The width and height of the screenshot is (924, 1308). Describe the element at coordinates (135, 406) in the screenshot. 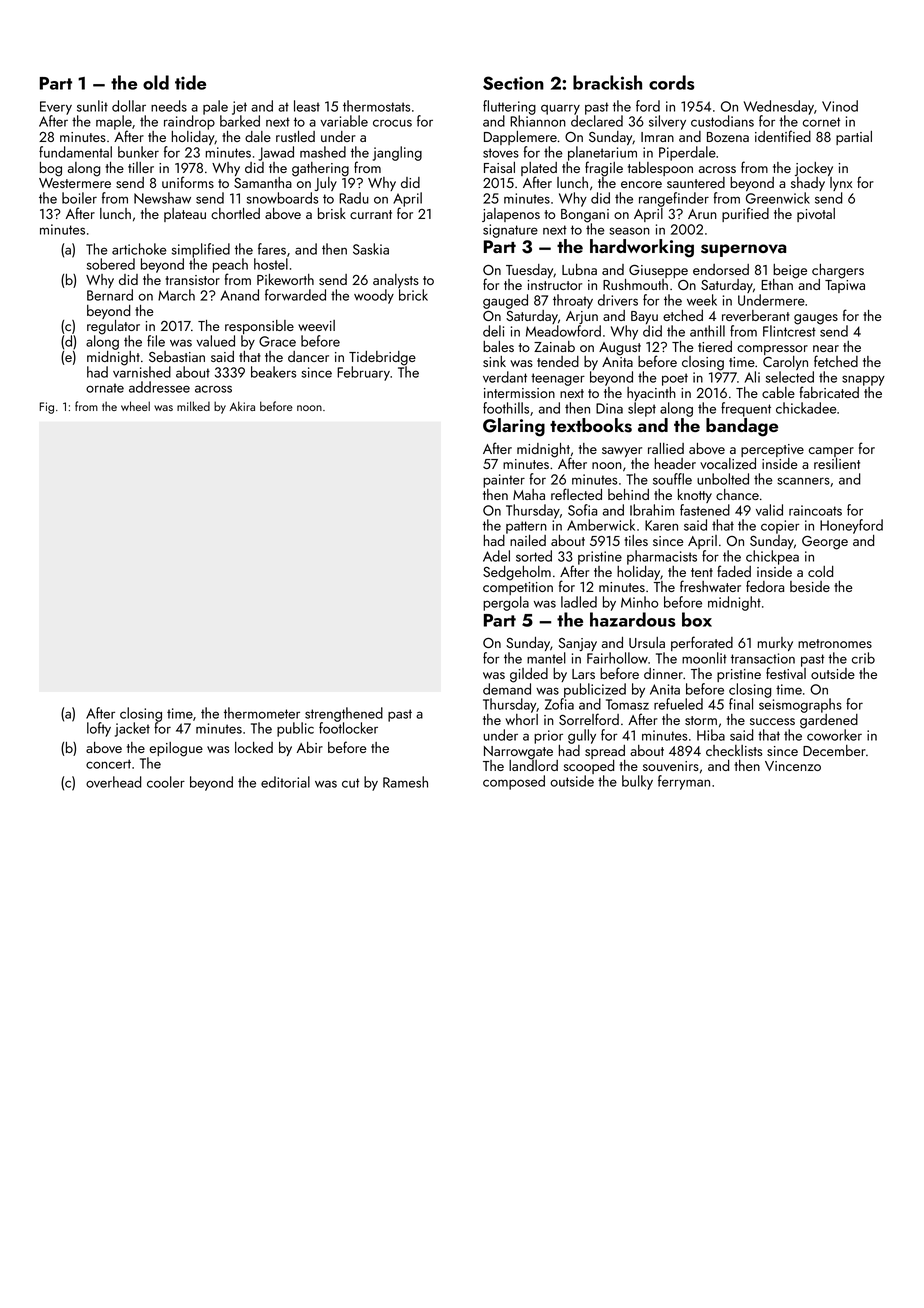

I see `wheel` at that location.
